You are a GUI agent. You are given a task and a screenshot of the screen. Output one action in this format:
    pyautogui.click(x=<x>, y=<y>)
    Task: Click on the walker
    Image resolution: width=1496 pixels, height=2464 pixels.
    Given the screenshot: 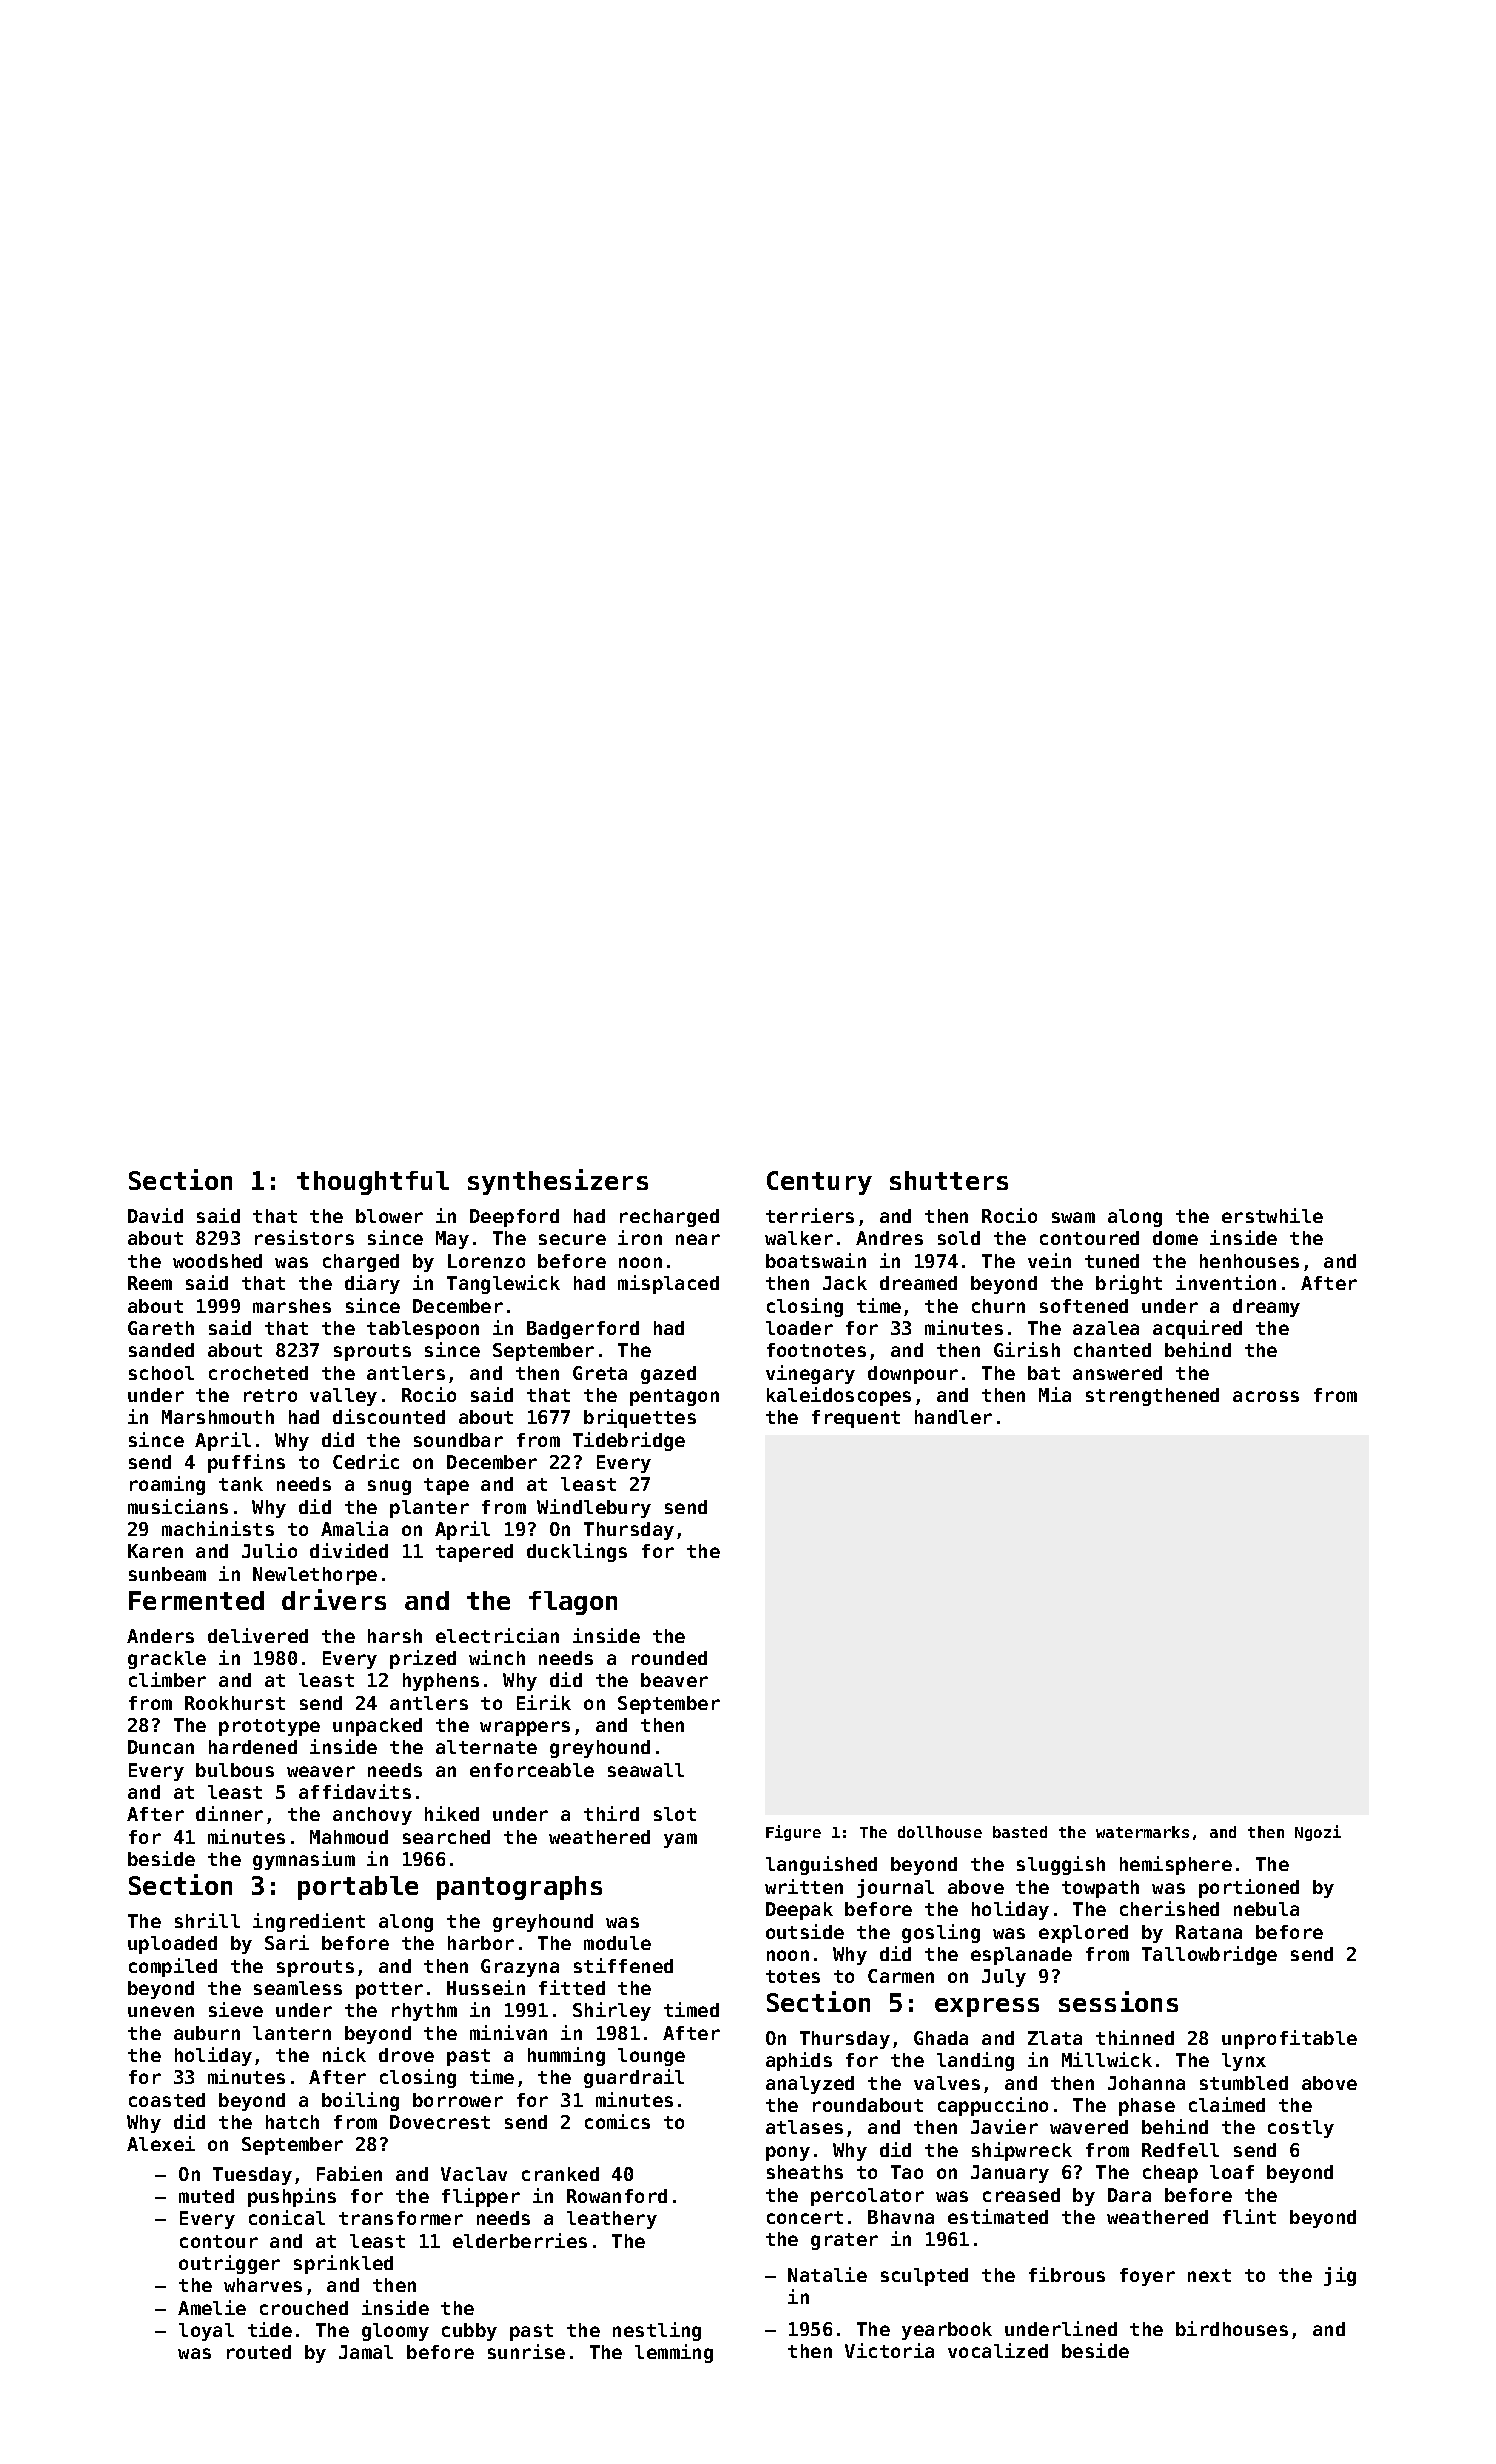 What is the action you would take?
    pyautogui.click(x=799, y=1238)
